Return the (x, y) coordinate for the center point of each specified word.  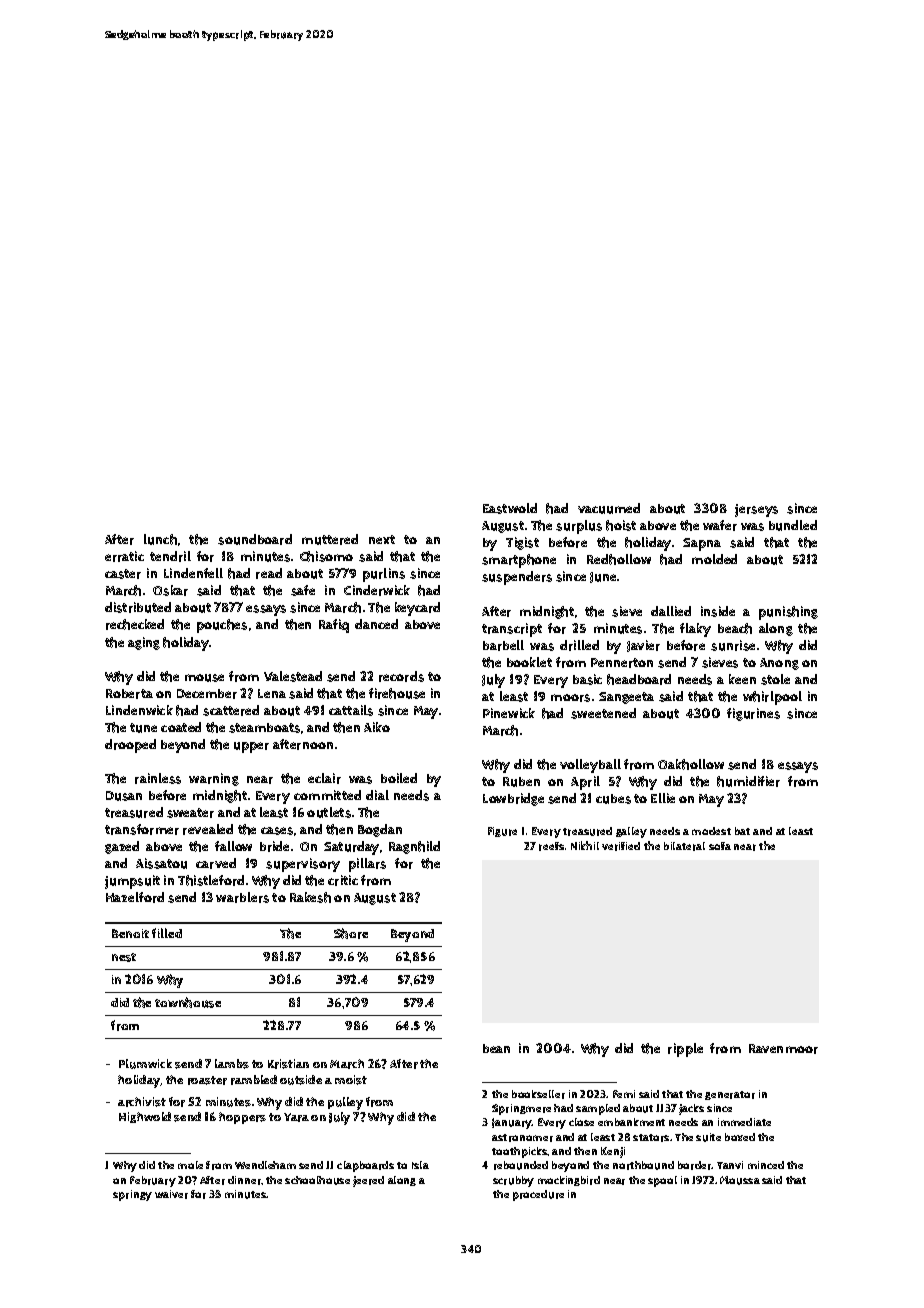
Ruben (521, 782)
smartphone (519, 561)
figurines (753, 714)
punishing (788, 613)
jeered (368, 1181)
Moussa (740, 1180)
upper (251, 747)
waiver (171, 1194)
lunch (160, 539)
